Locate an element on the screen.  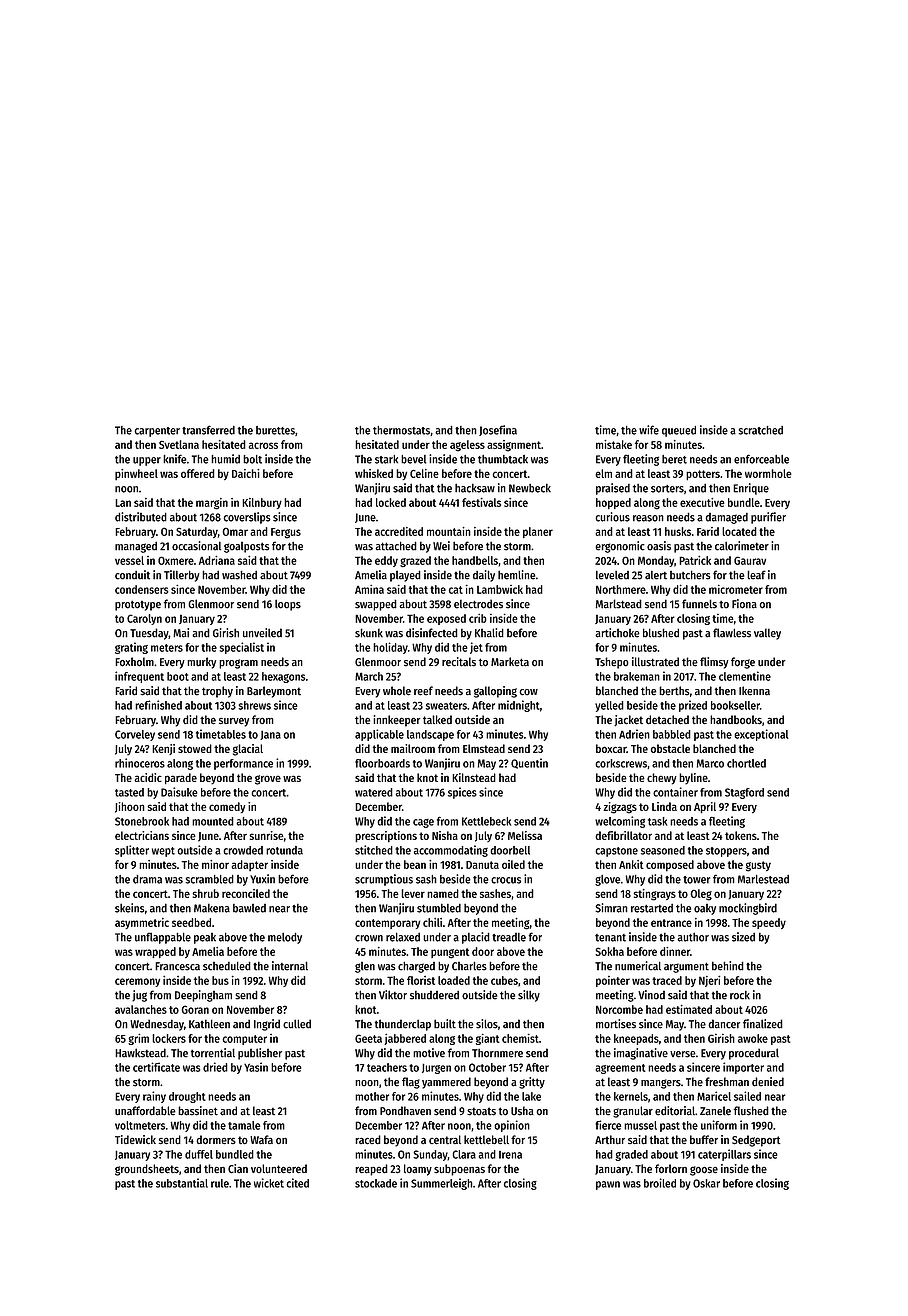
wife is located at coordinates (649, 430).
